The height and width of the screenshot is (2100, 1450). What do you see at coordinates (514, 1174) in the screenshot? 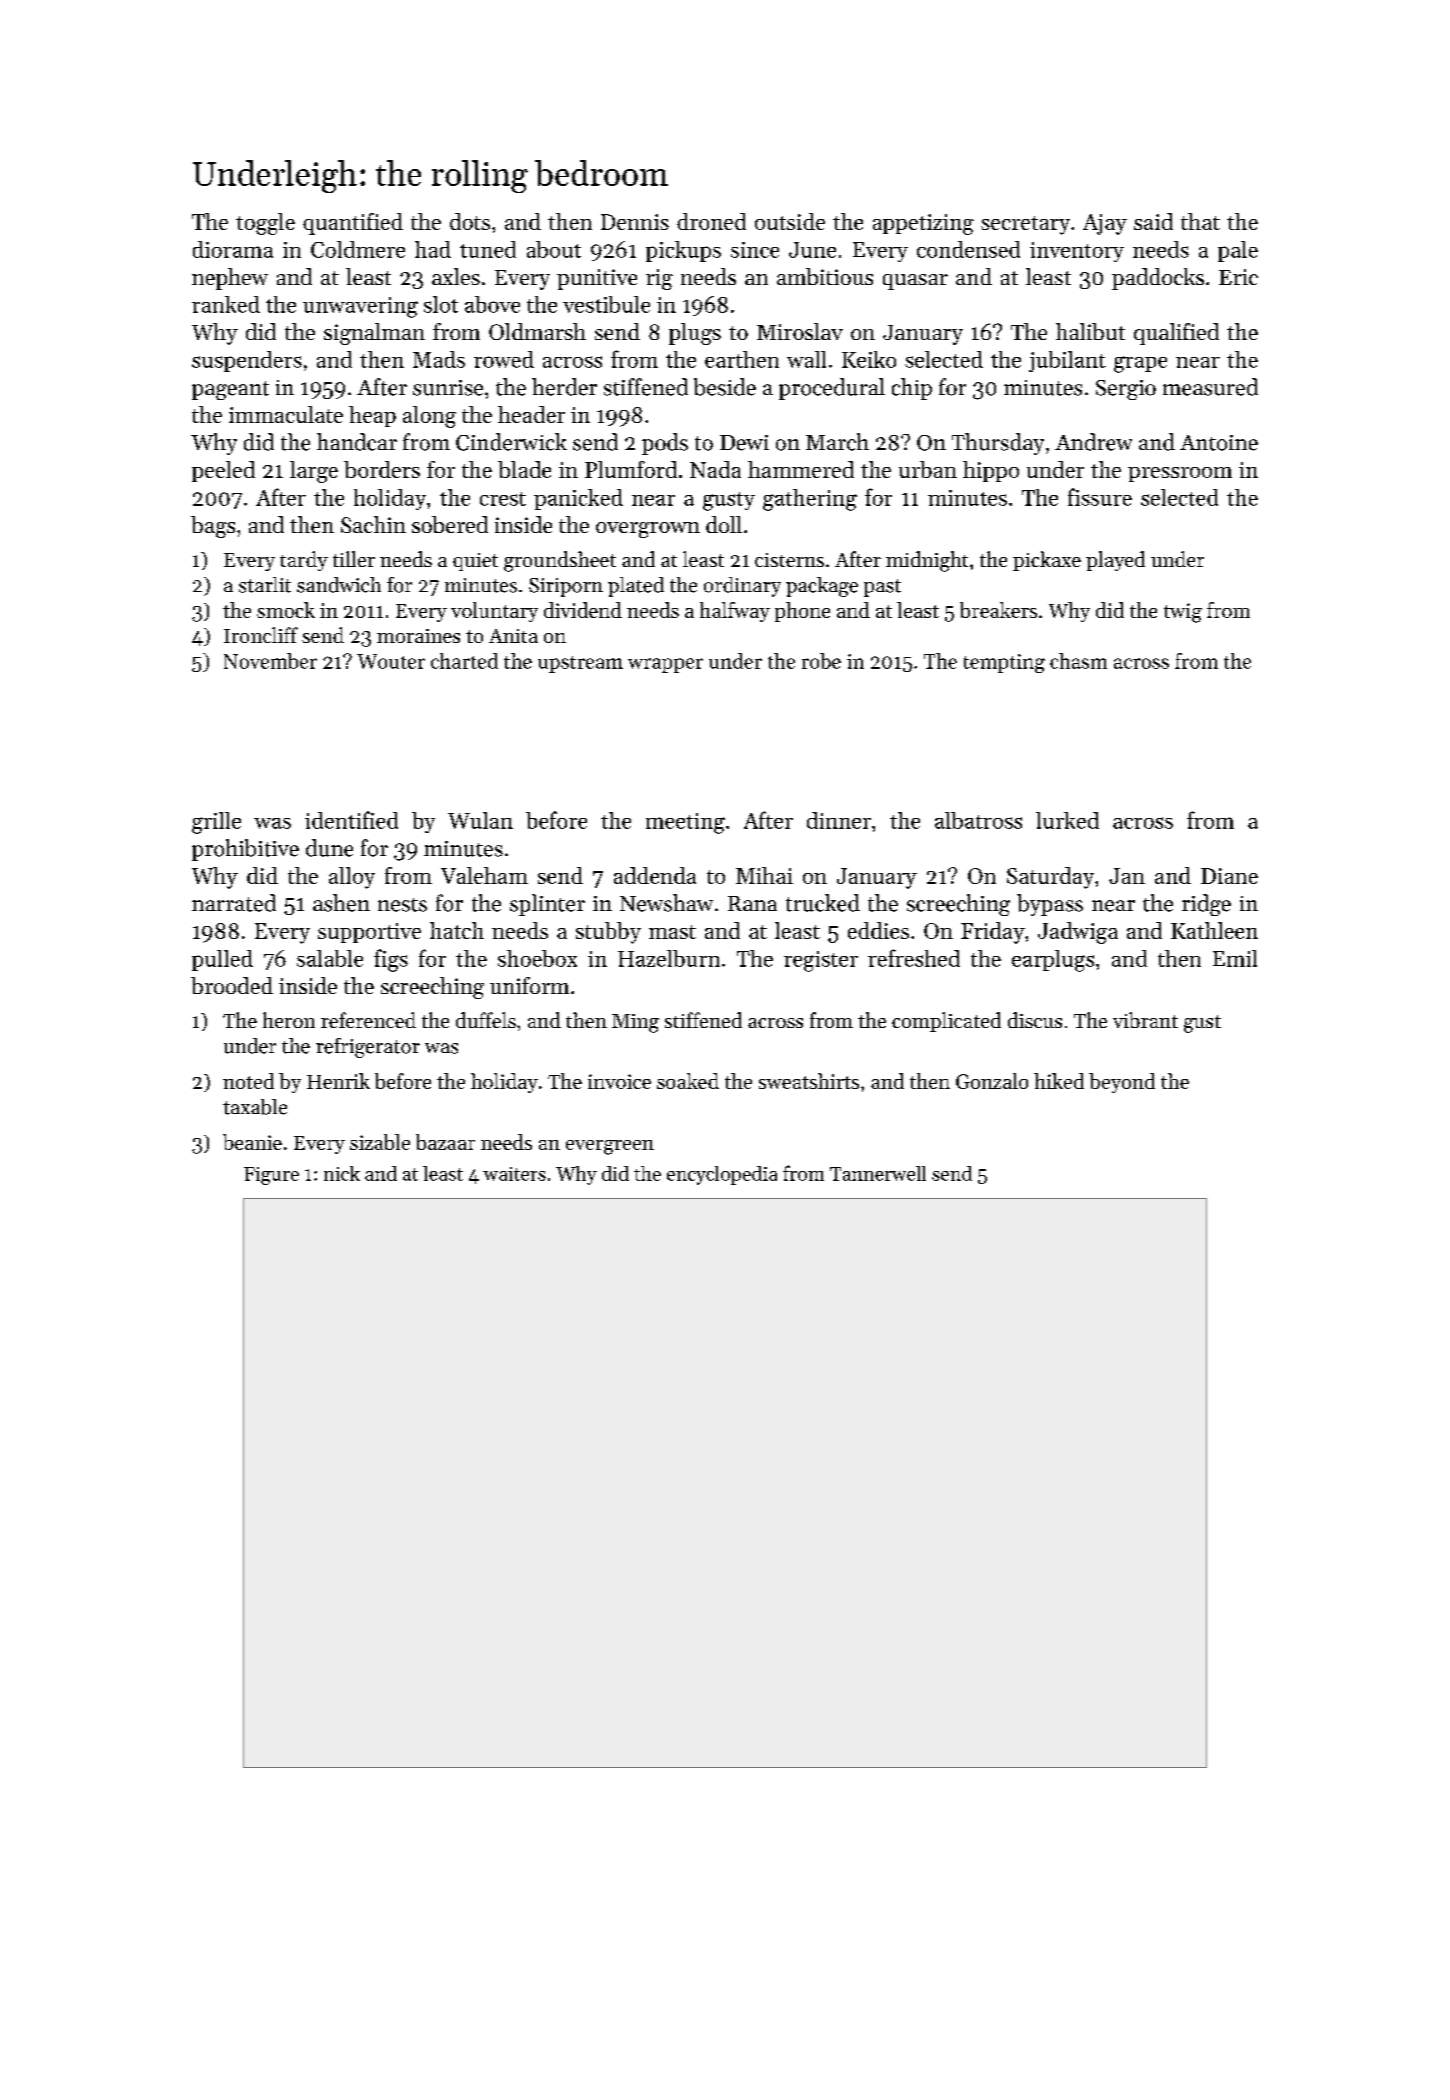
I see `waiters` at bounding box center [514, 1174].
